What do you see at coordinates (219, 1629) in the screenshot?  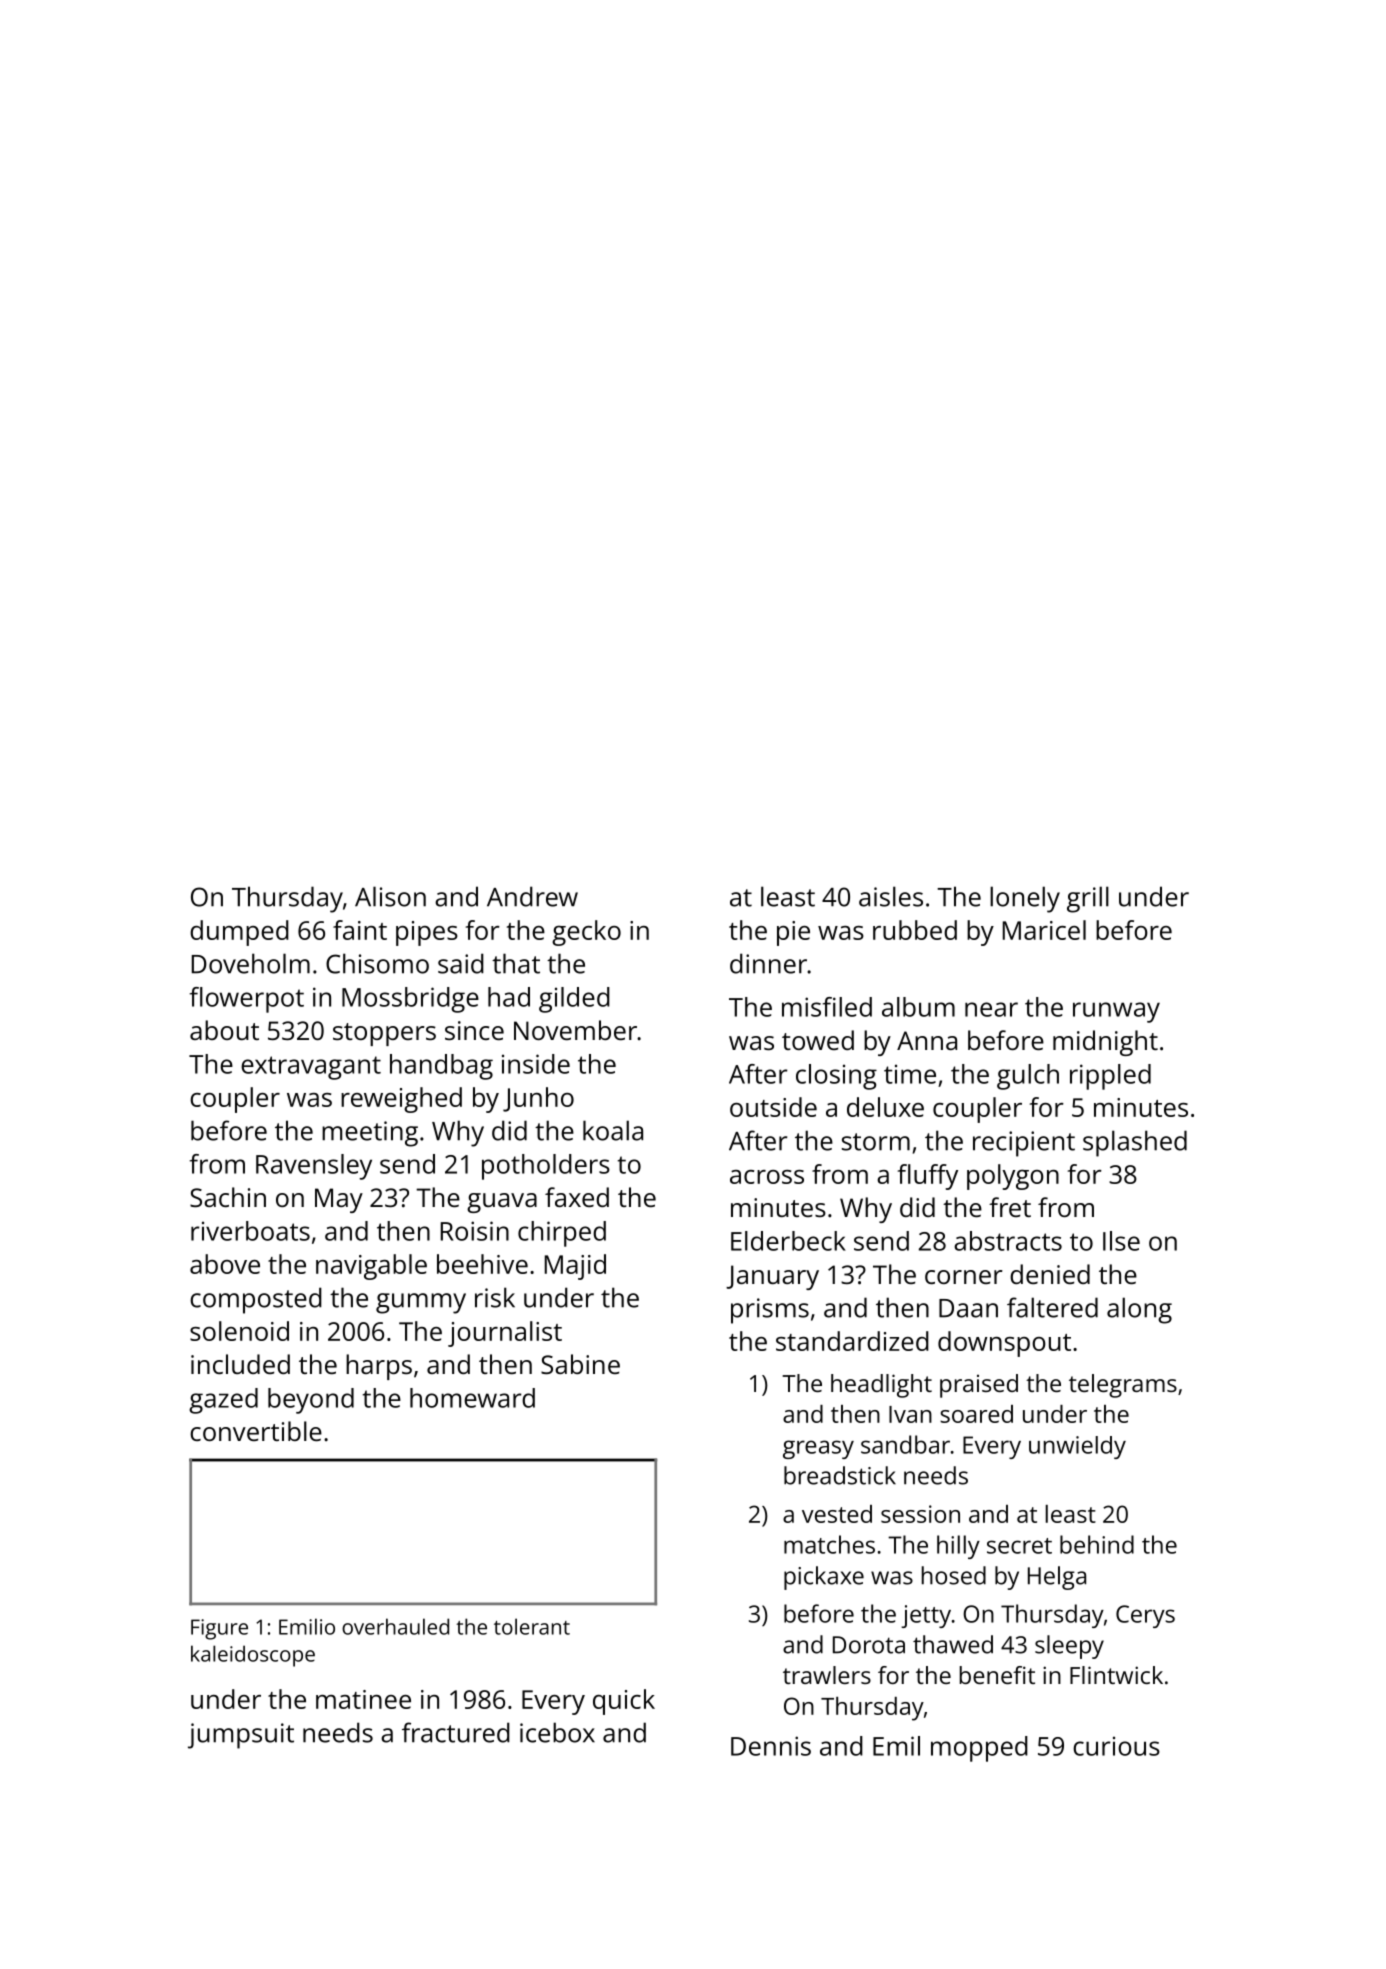 I see `Figure` at bounding box center [219, 1629].
